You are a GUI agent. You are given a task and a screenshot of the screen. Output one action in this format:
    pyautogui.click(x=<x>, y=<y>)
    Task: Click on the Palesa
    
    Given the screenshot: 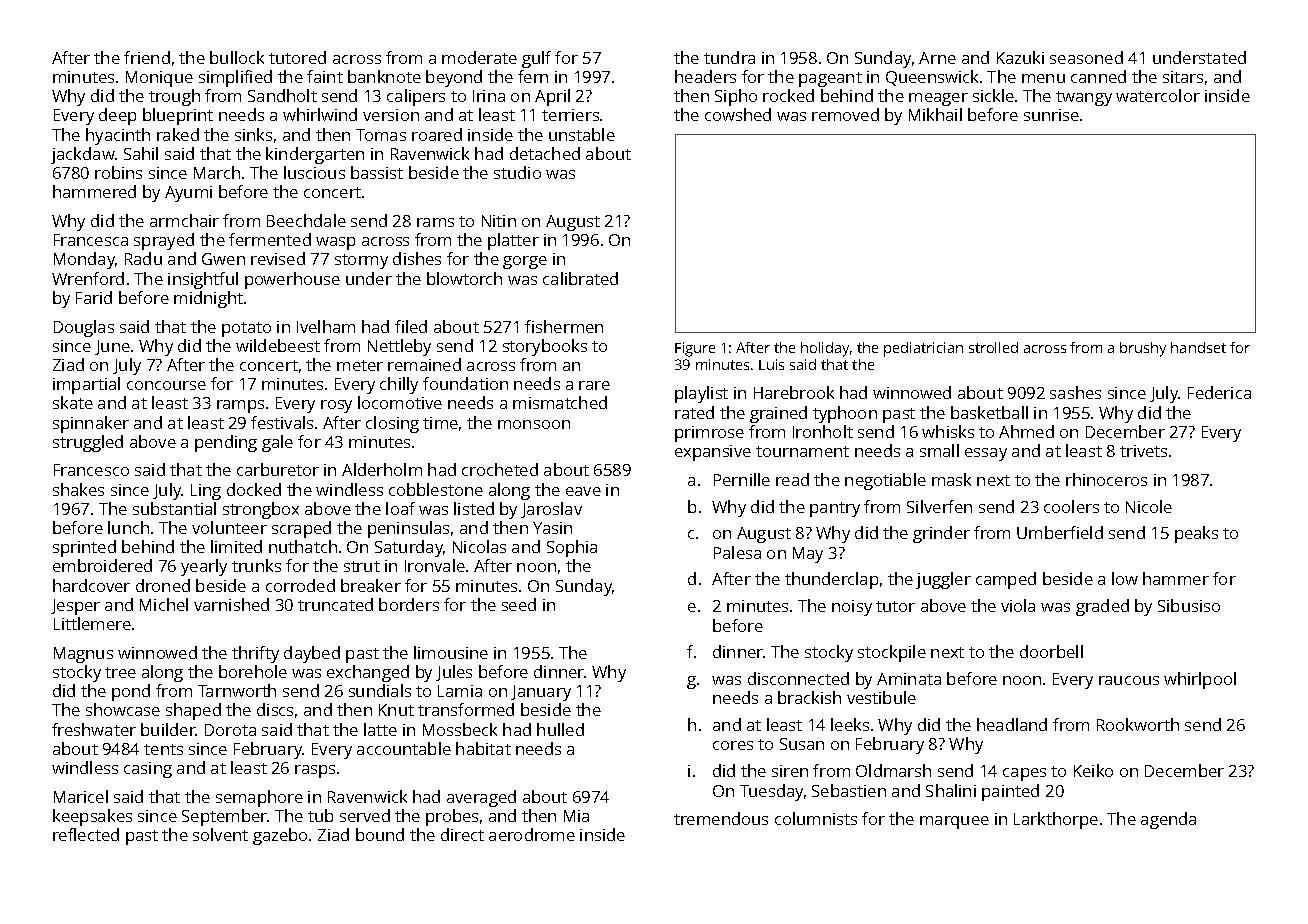 What is the action you would take?
    pyautogui.click(x=737, y=552)
